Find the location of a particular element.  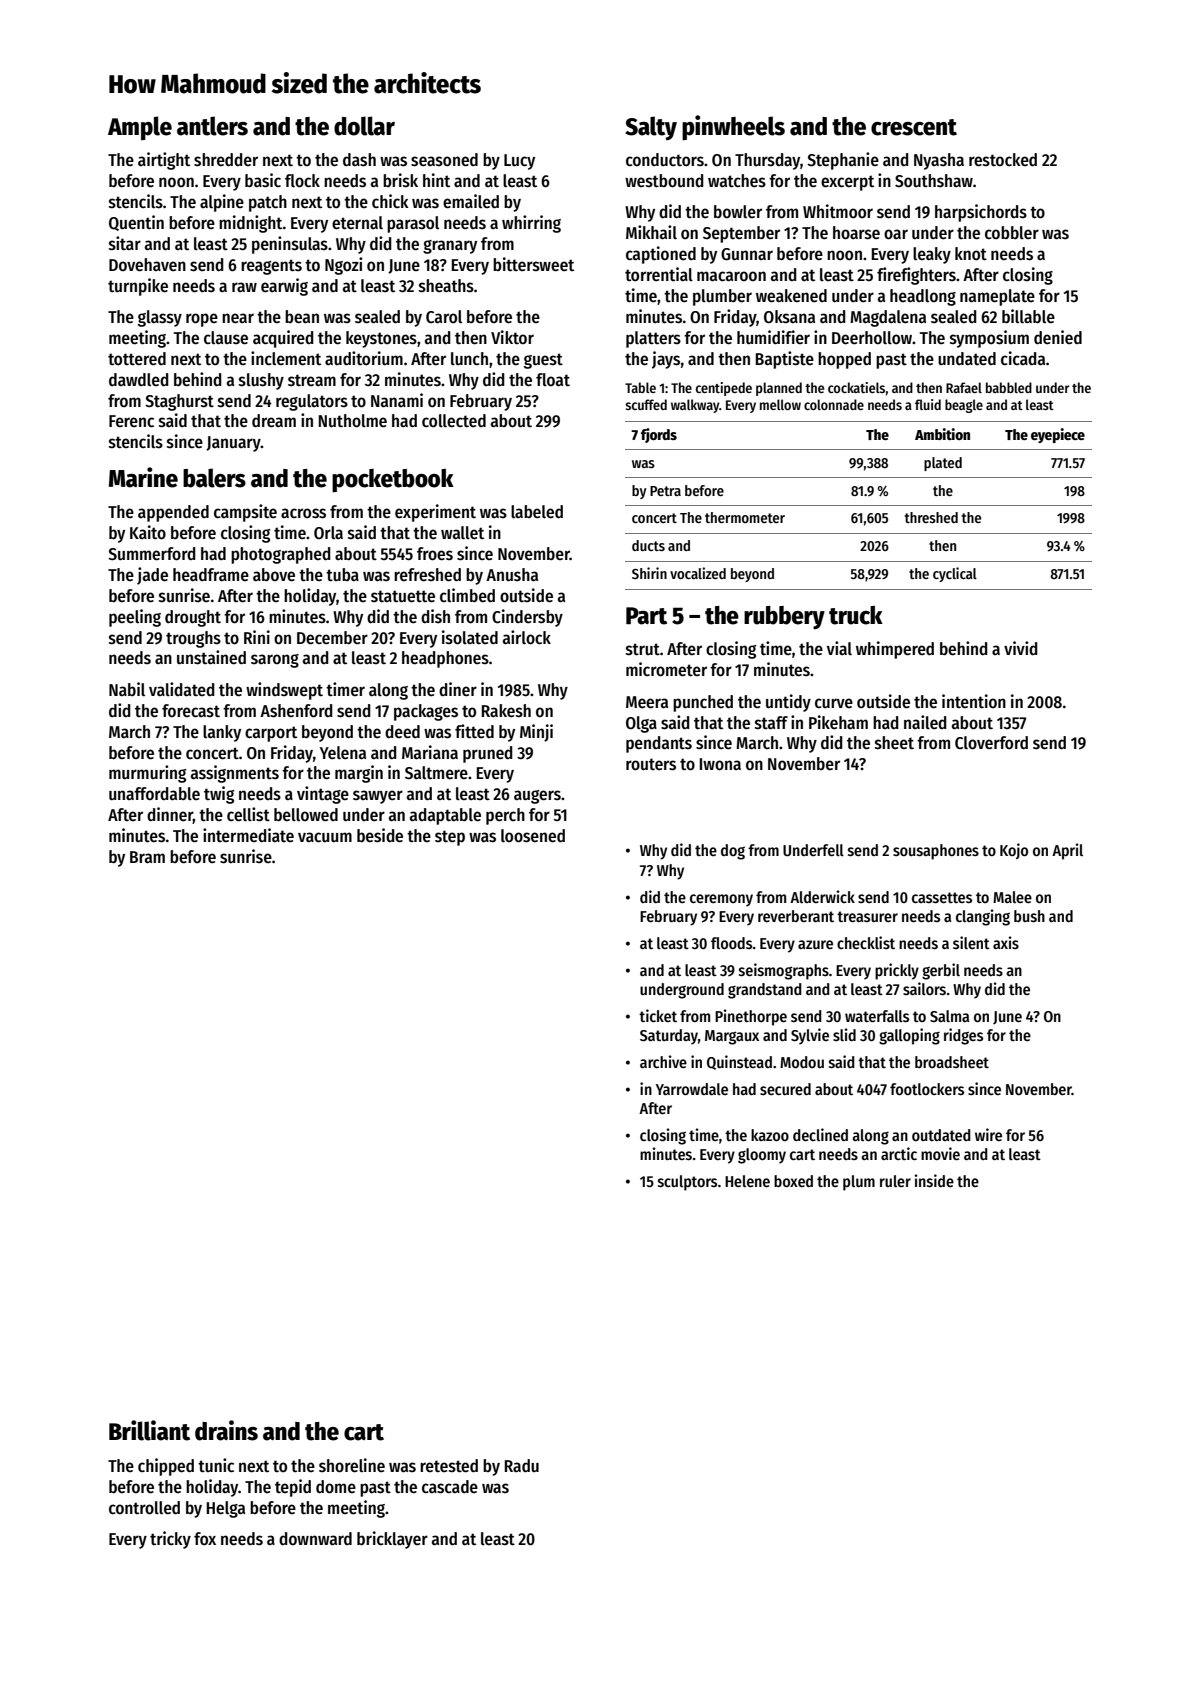

crescent is located at coordinates (914, 127).
